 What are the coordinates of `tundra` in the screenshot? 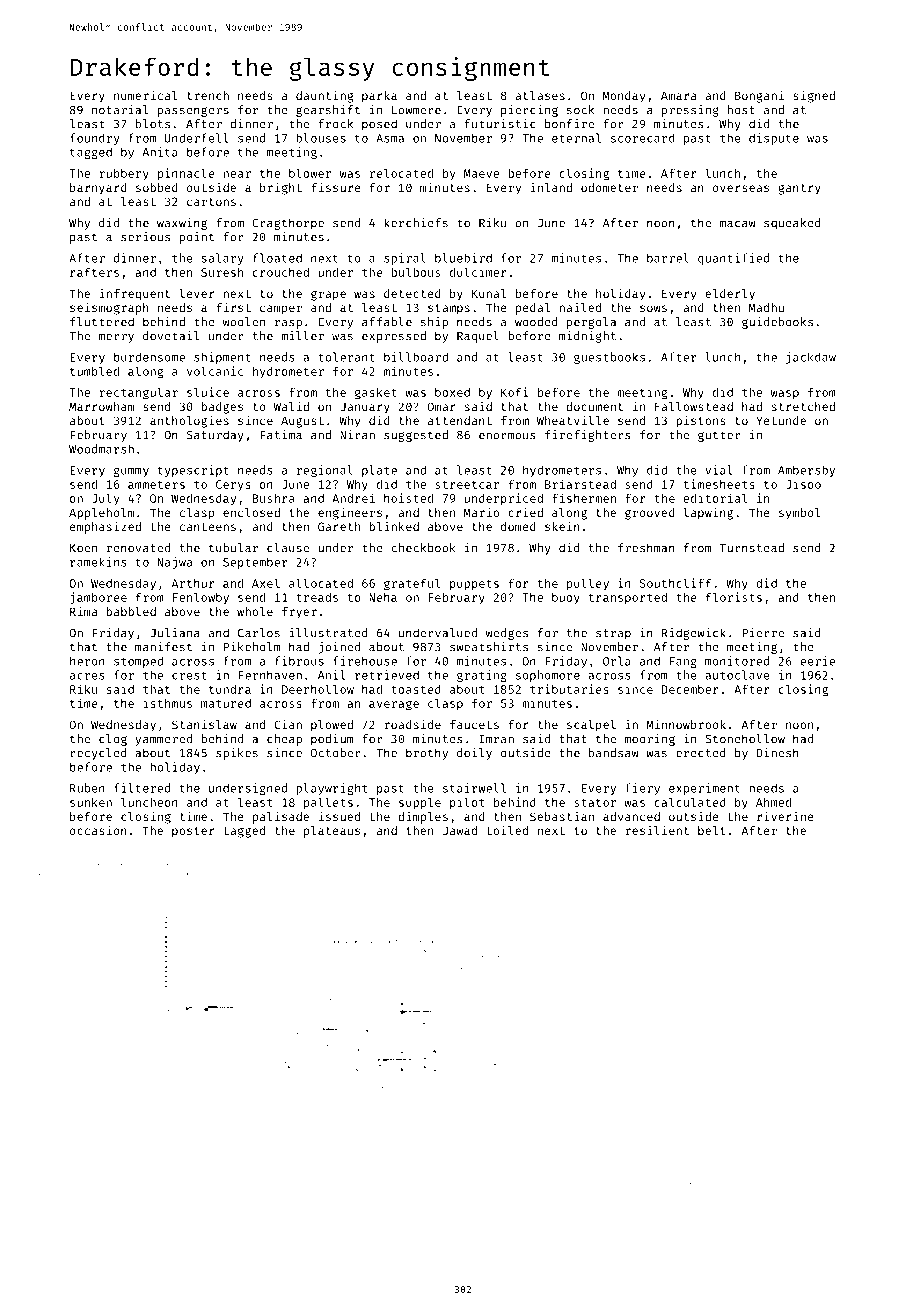 It's located at (230, 689).
